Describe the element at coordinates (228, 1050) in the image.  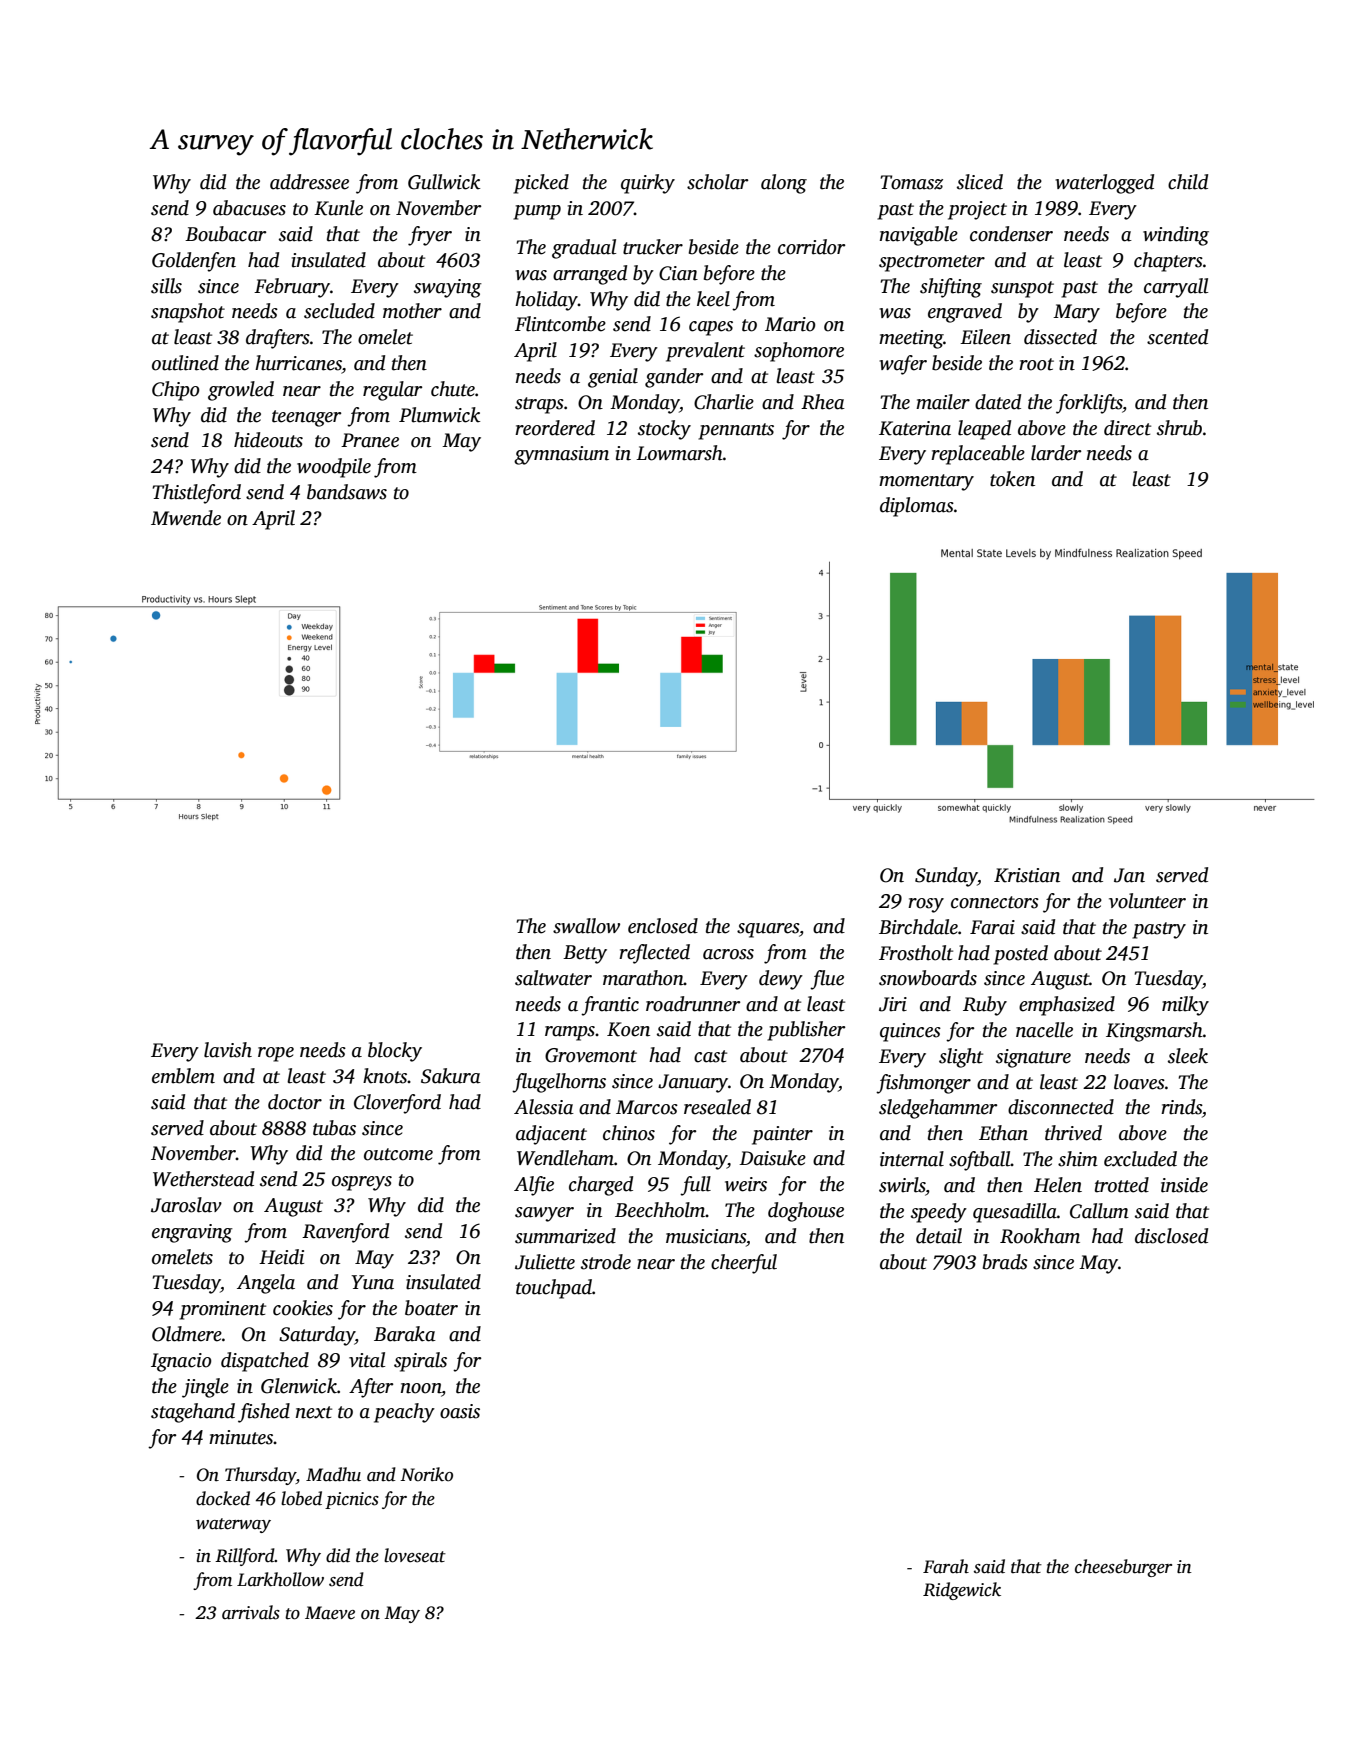
I see `lavish` at that location.
